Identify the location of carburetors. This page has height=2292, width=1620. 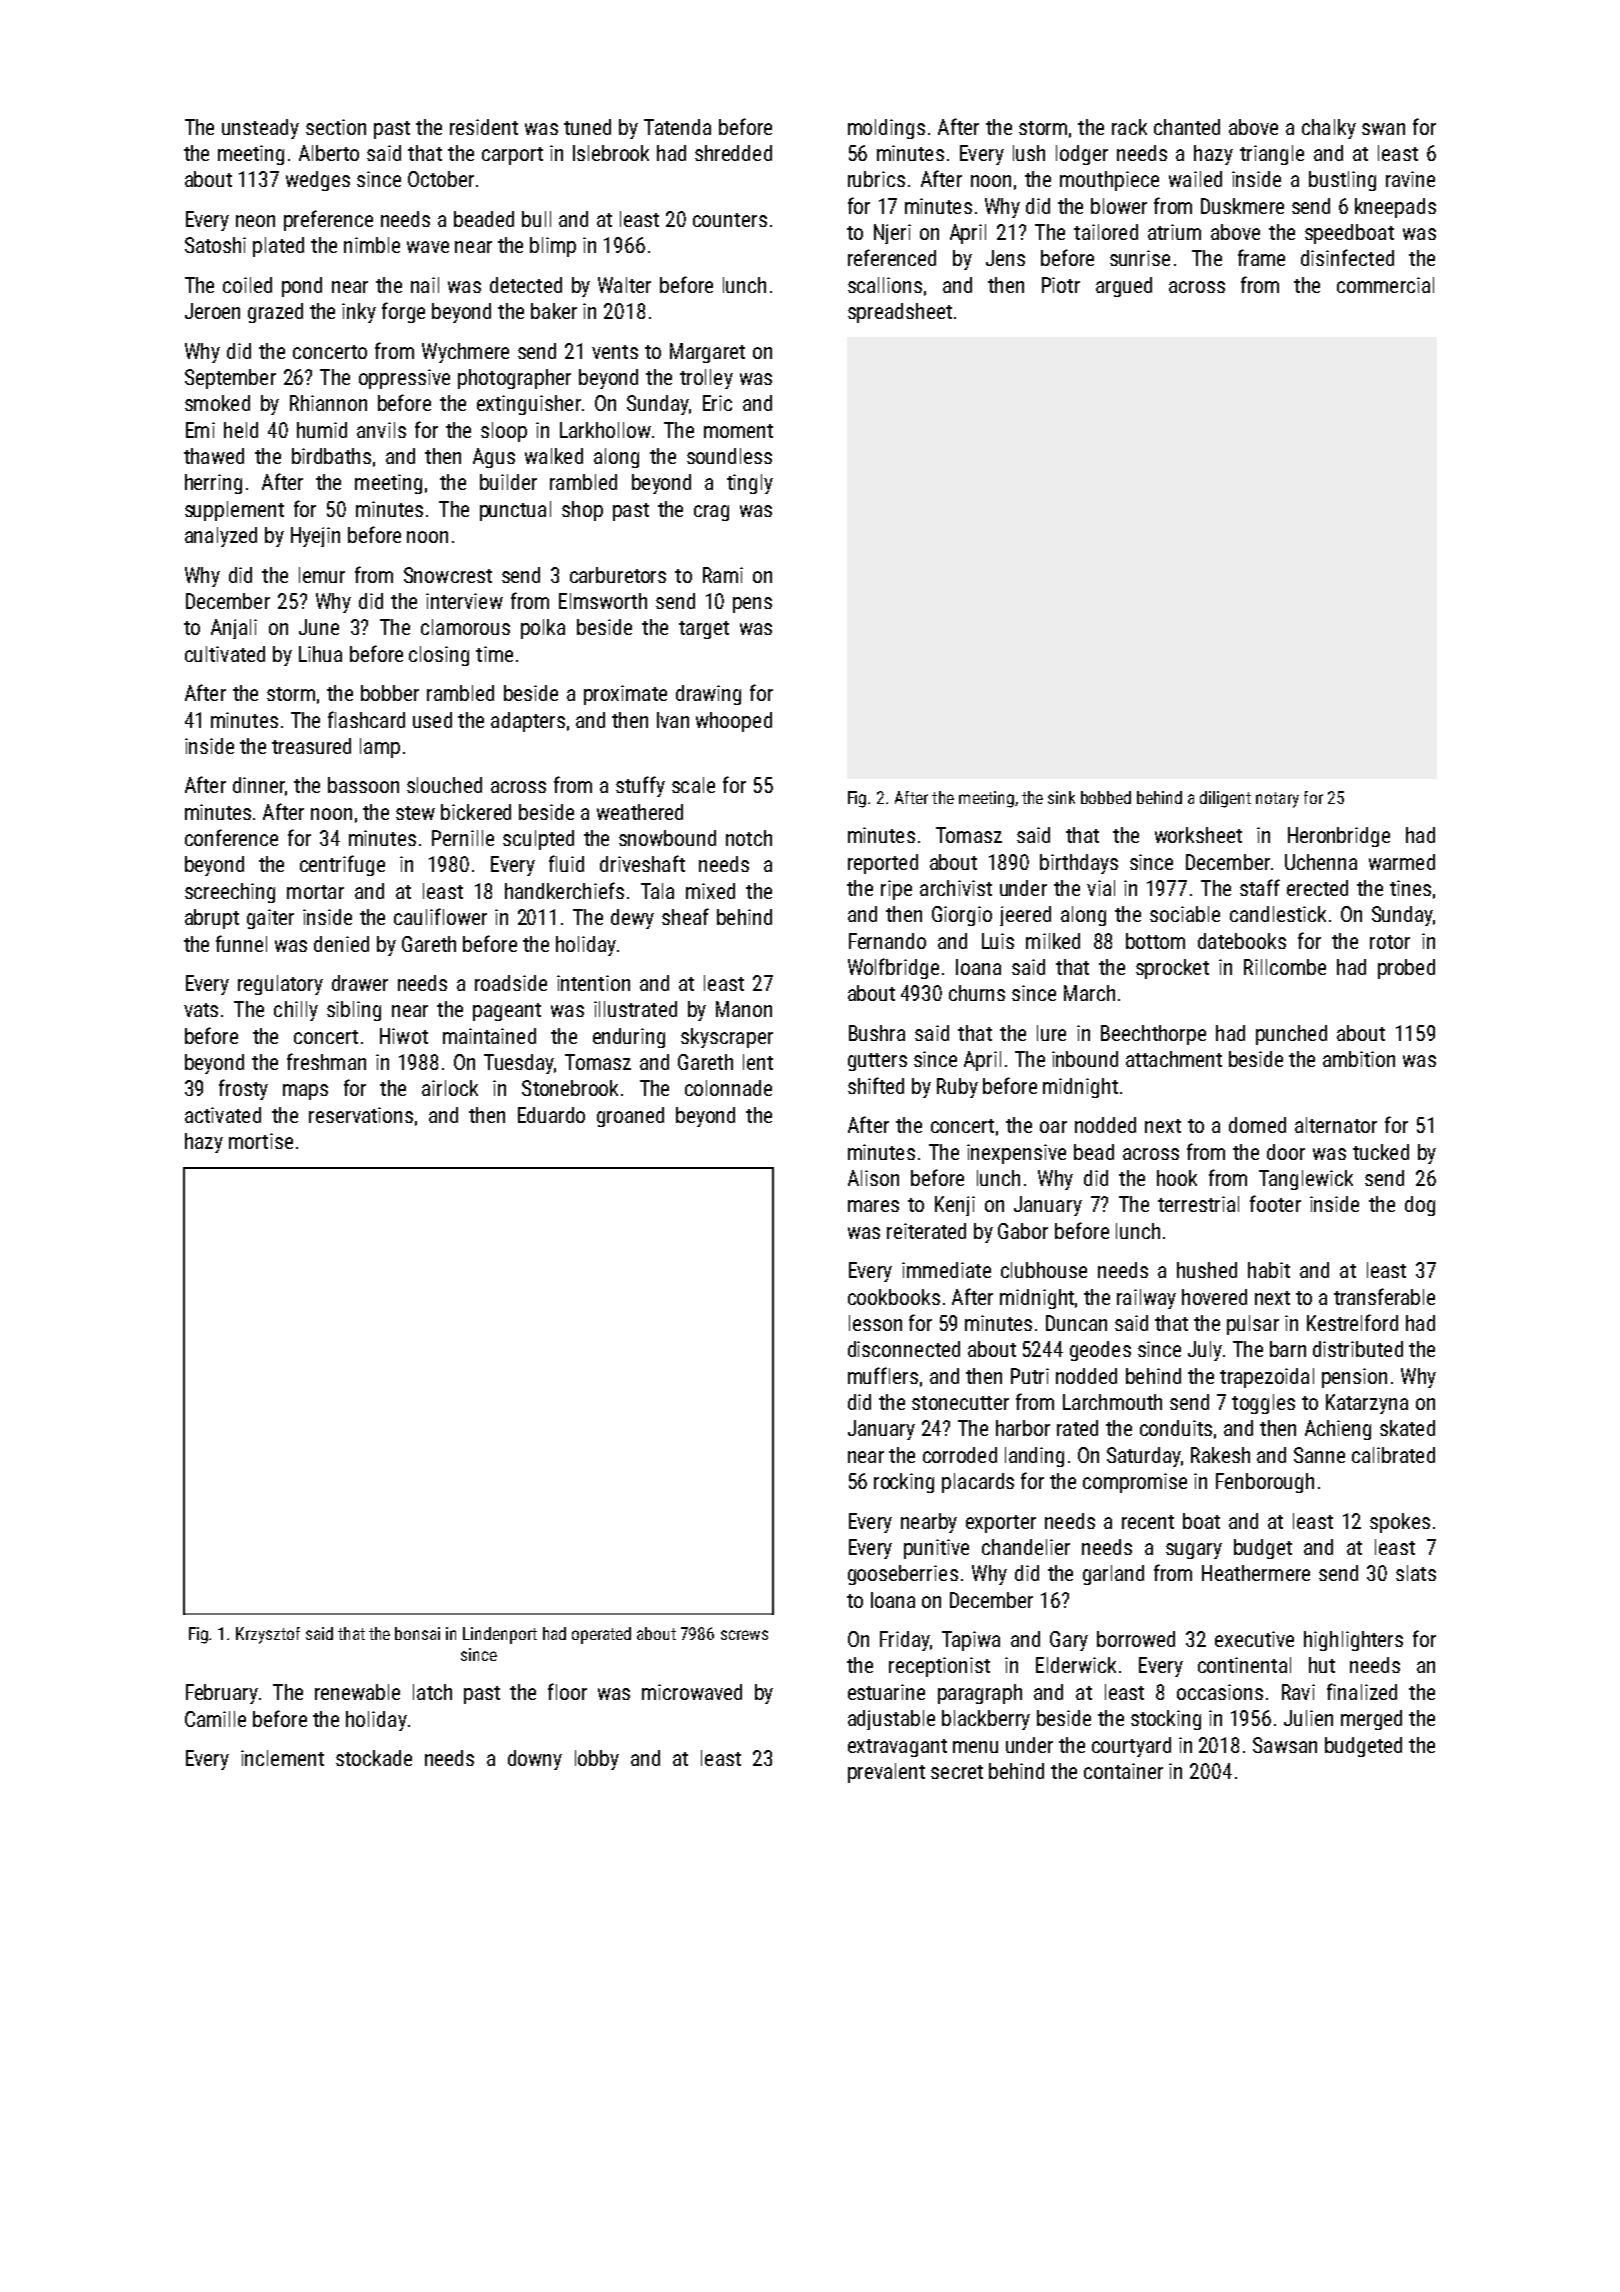
(618, 575).
